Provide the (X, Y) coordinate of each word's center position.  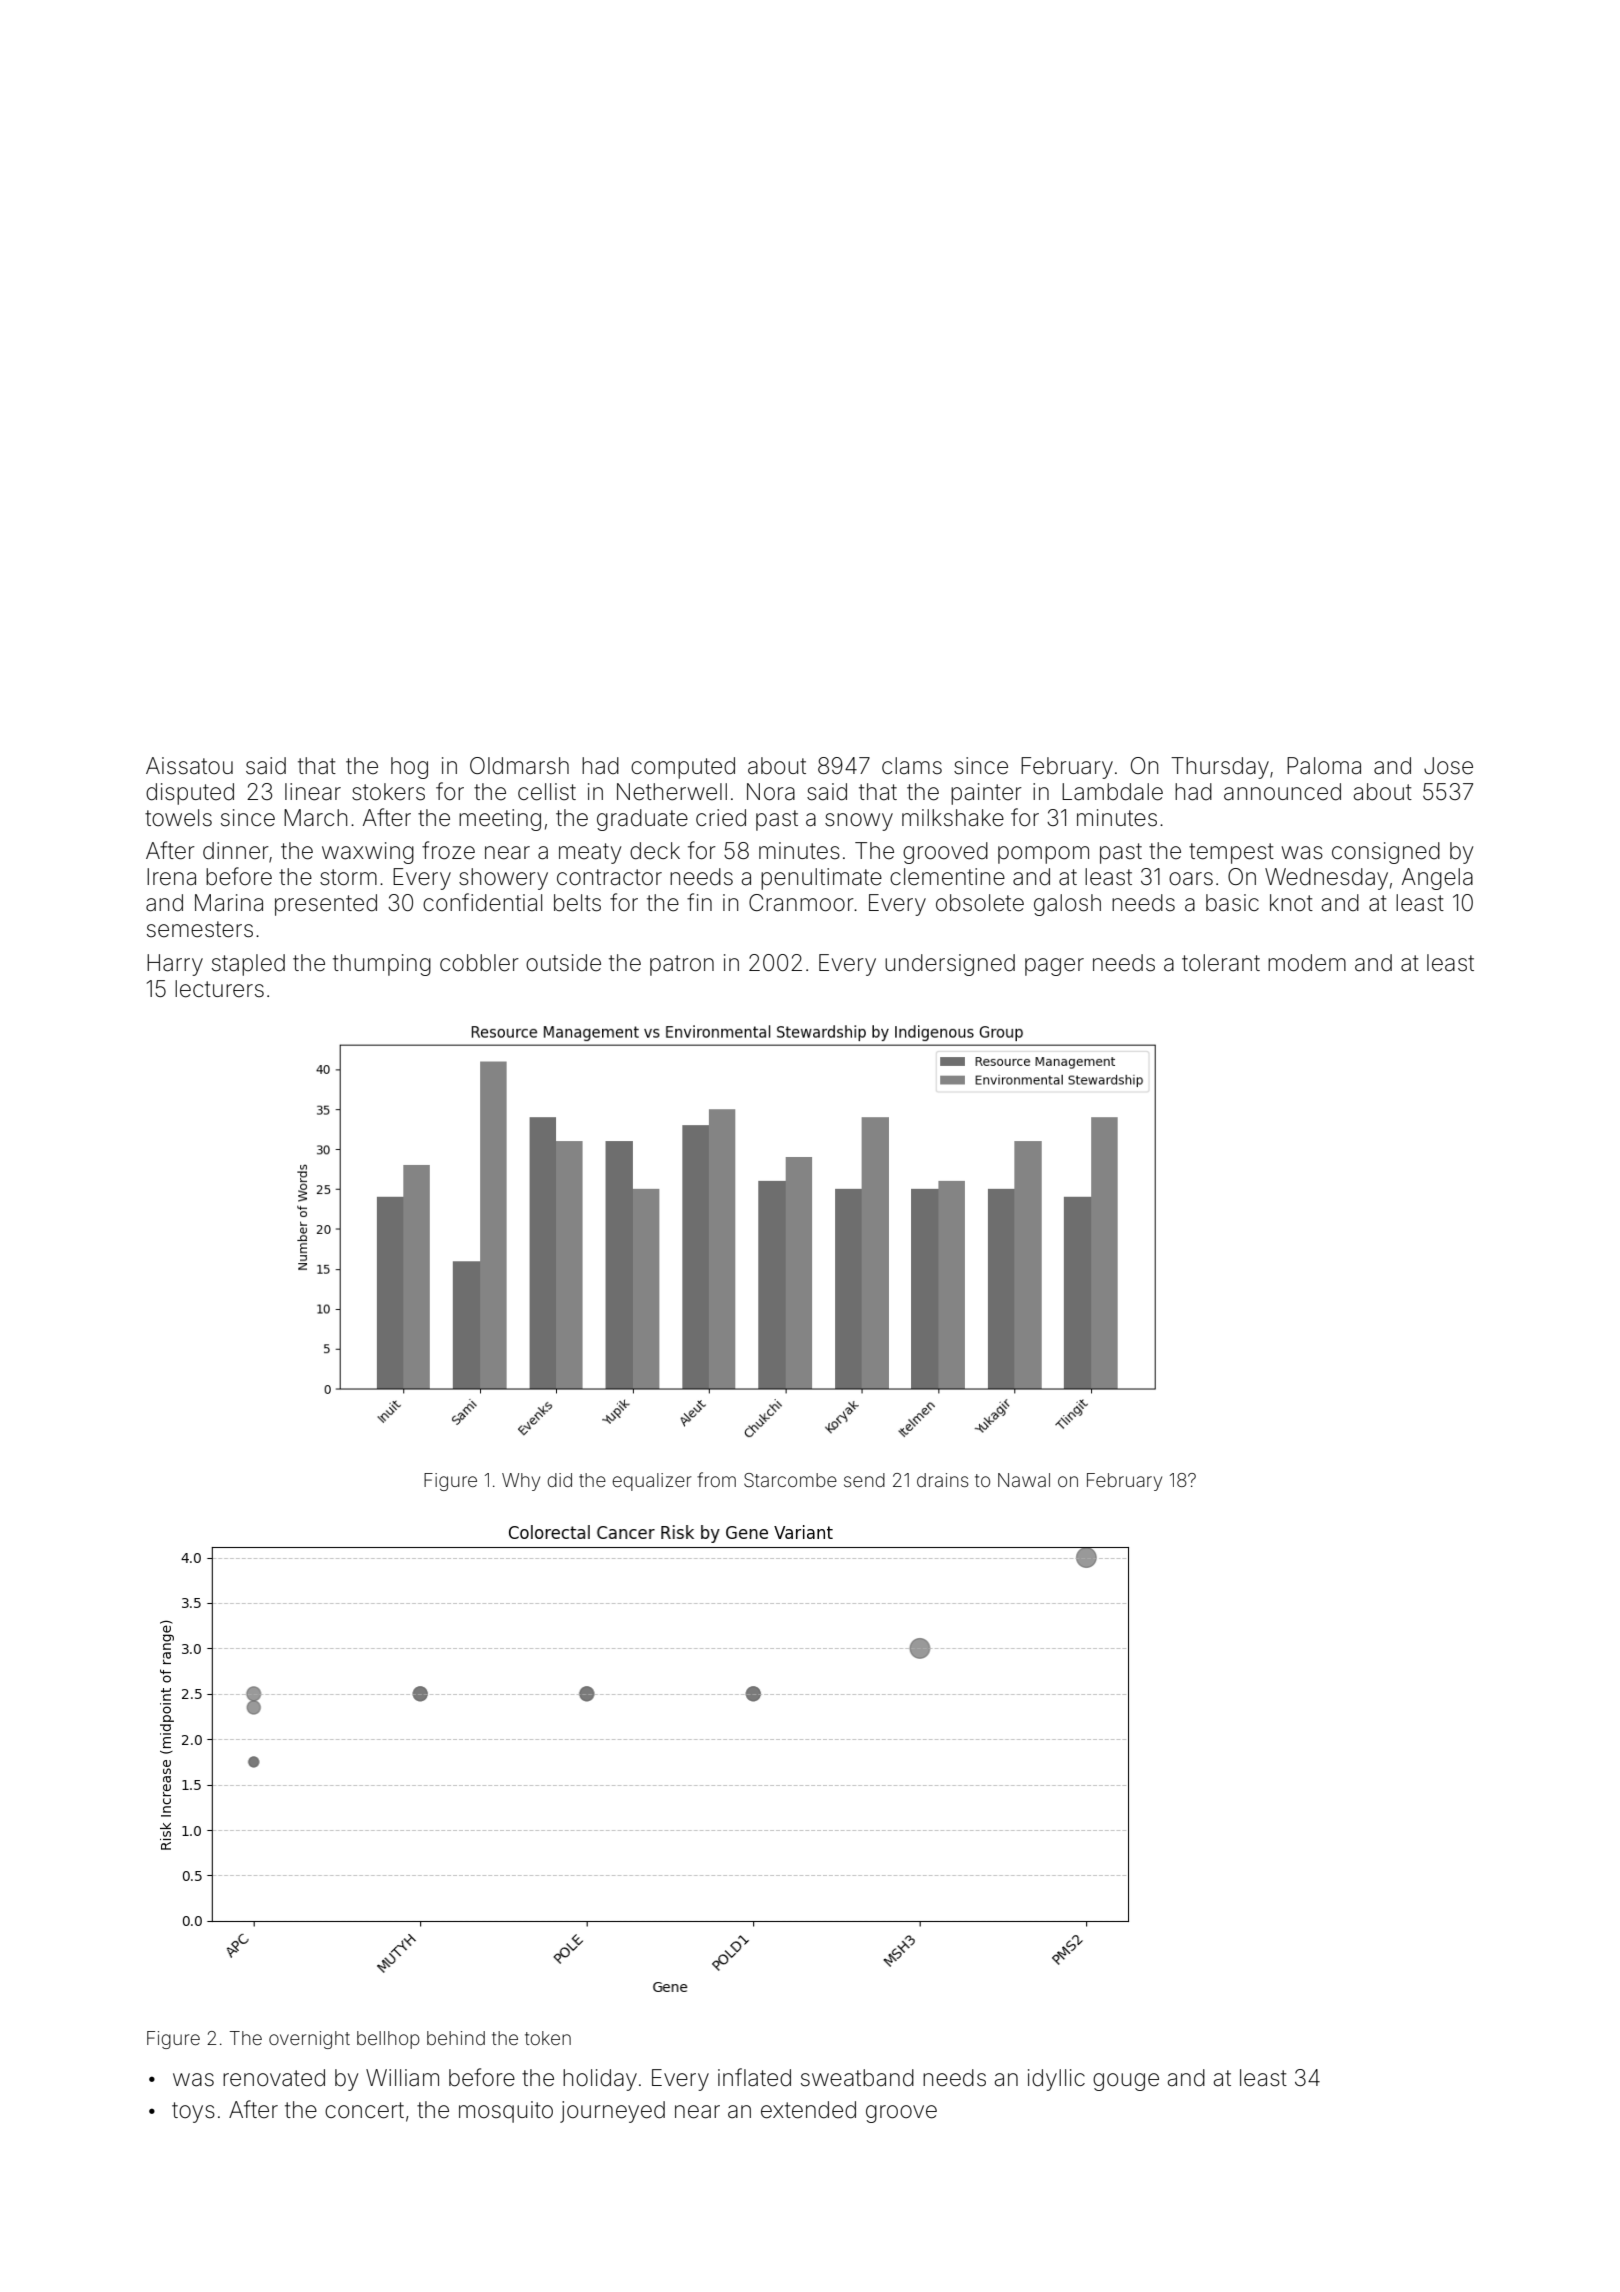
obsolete (980, 903)
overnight (309, 2040)
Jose (1448, 766)
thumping (382, 965)
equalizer (652, 1482)
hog (409, 768)
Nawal (1024, 1480)
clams (912, 766)
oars (1191, 879)
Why (521, 1482)
